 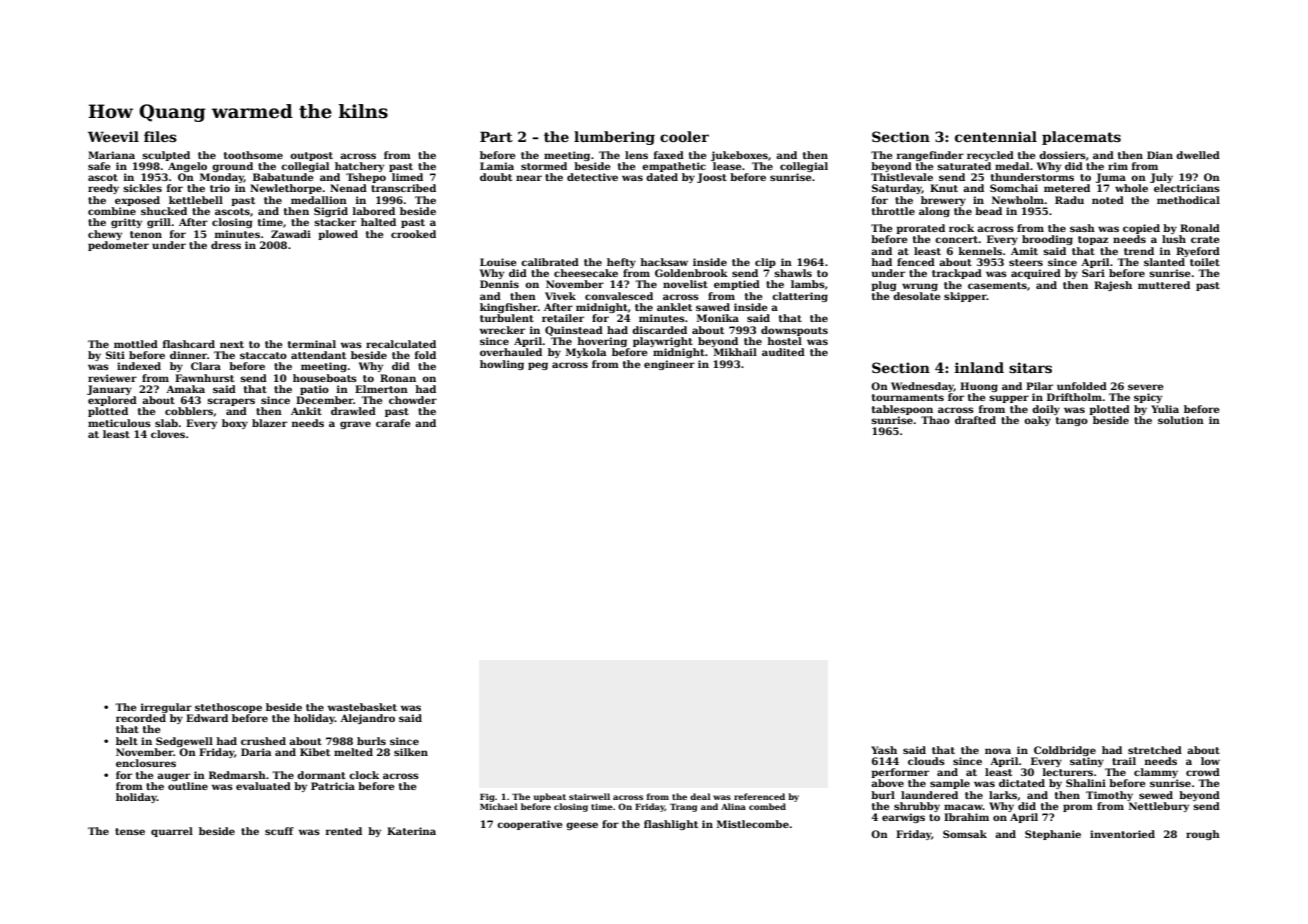 What do you see at coordinates (884, 750) in the screenshot?
I see `Yash` at bounding box center [884, 750].
